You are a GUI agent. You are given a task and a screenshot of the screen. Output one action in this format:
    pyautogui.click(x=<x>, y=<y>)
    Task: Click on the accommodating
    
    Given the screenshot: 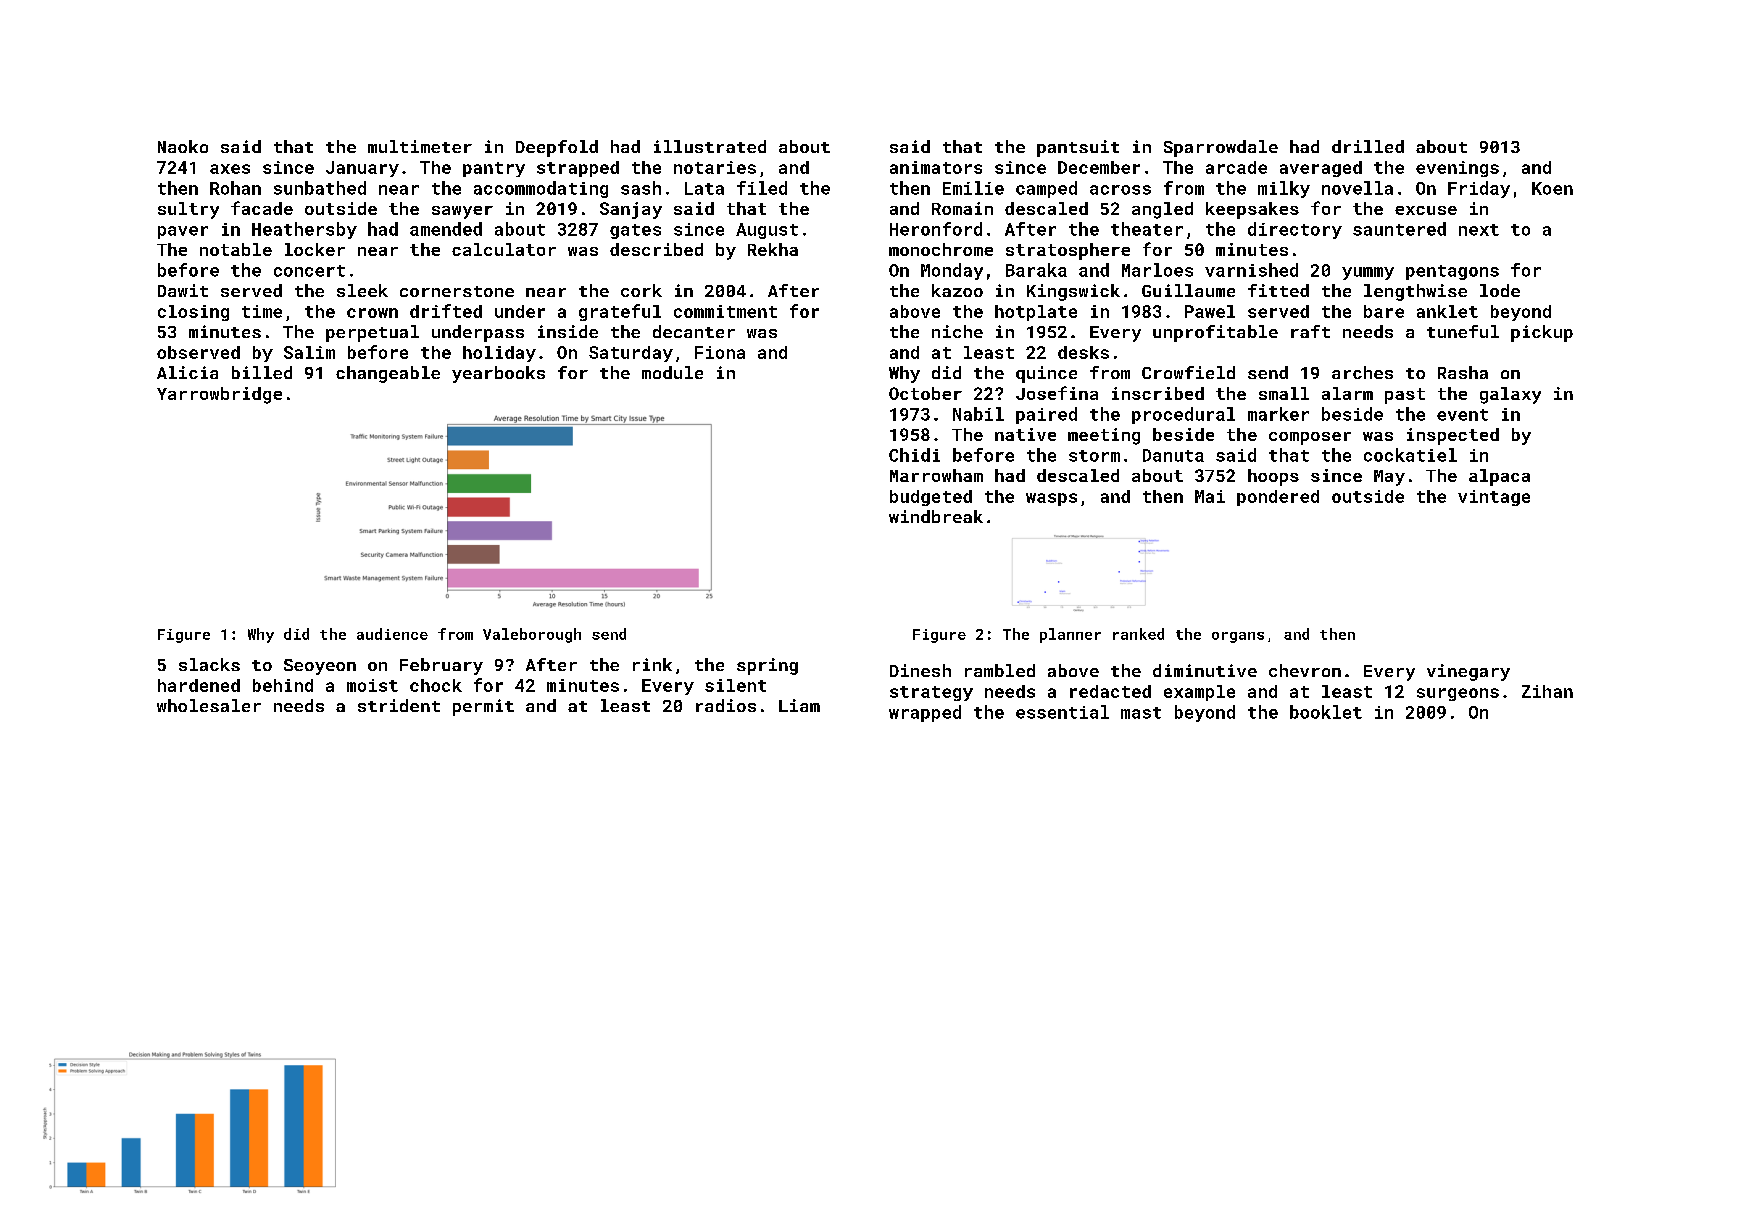 What is the action you would take?
    pyautogui.click(x=541, y=189)
